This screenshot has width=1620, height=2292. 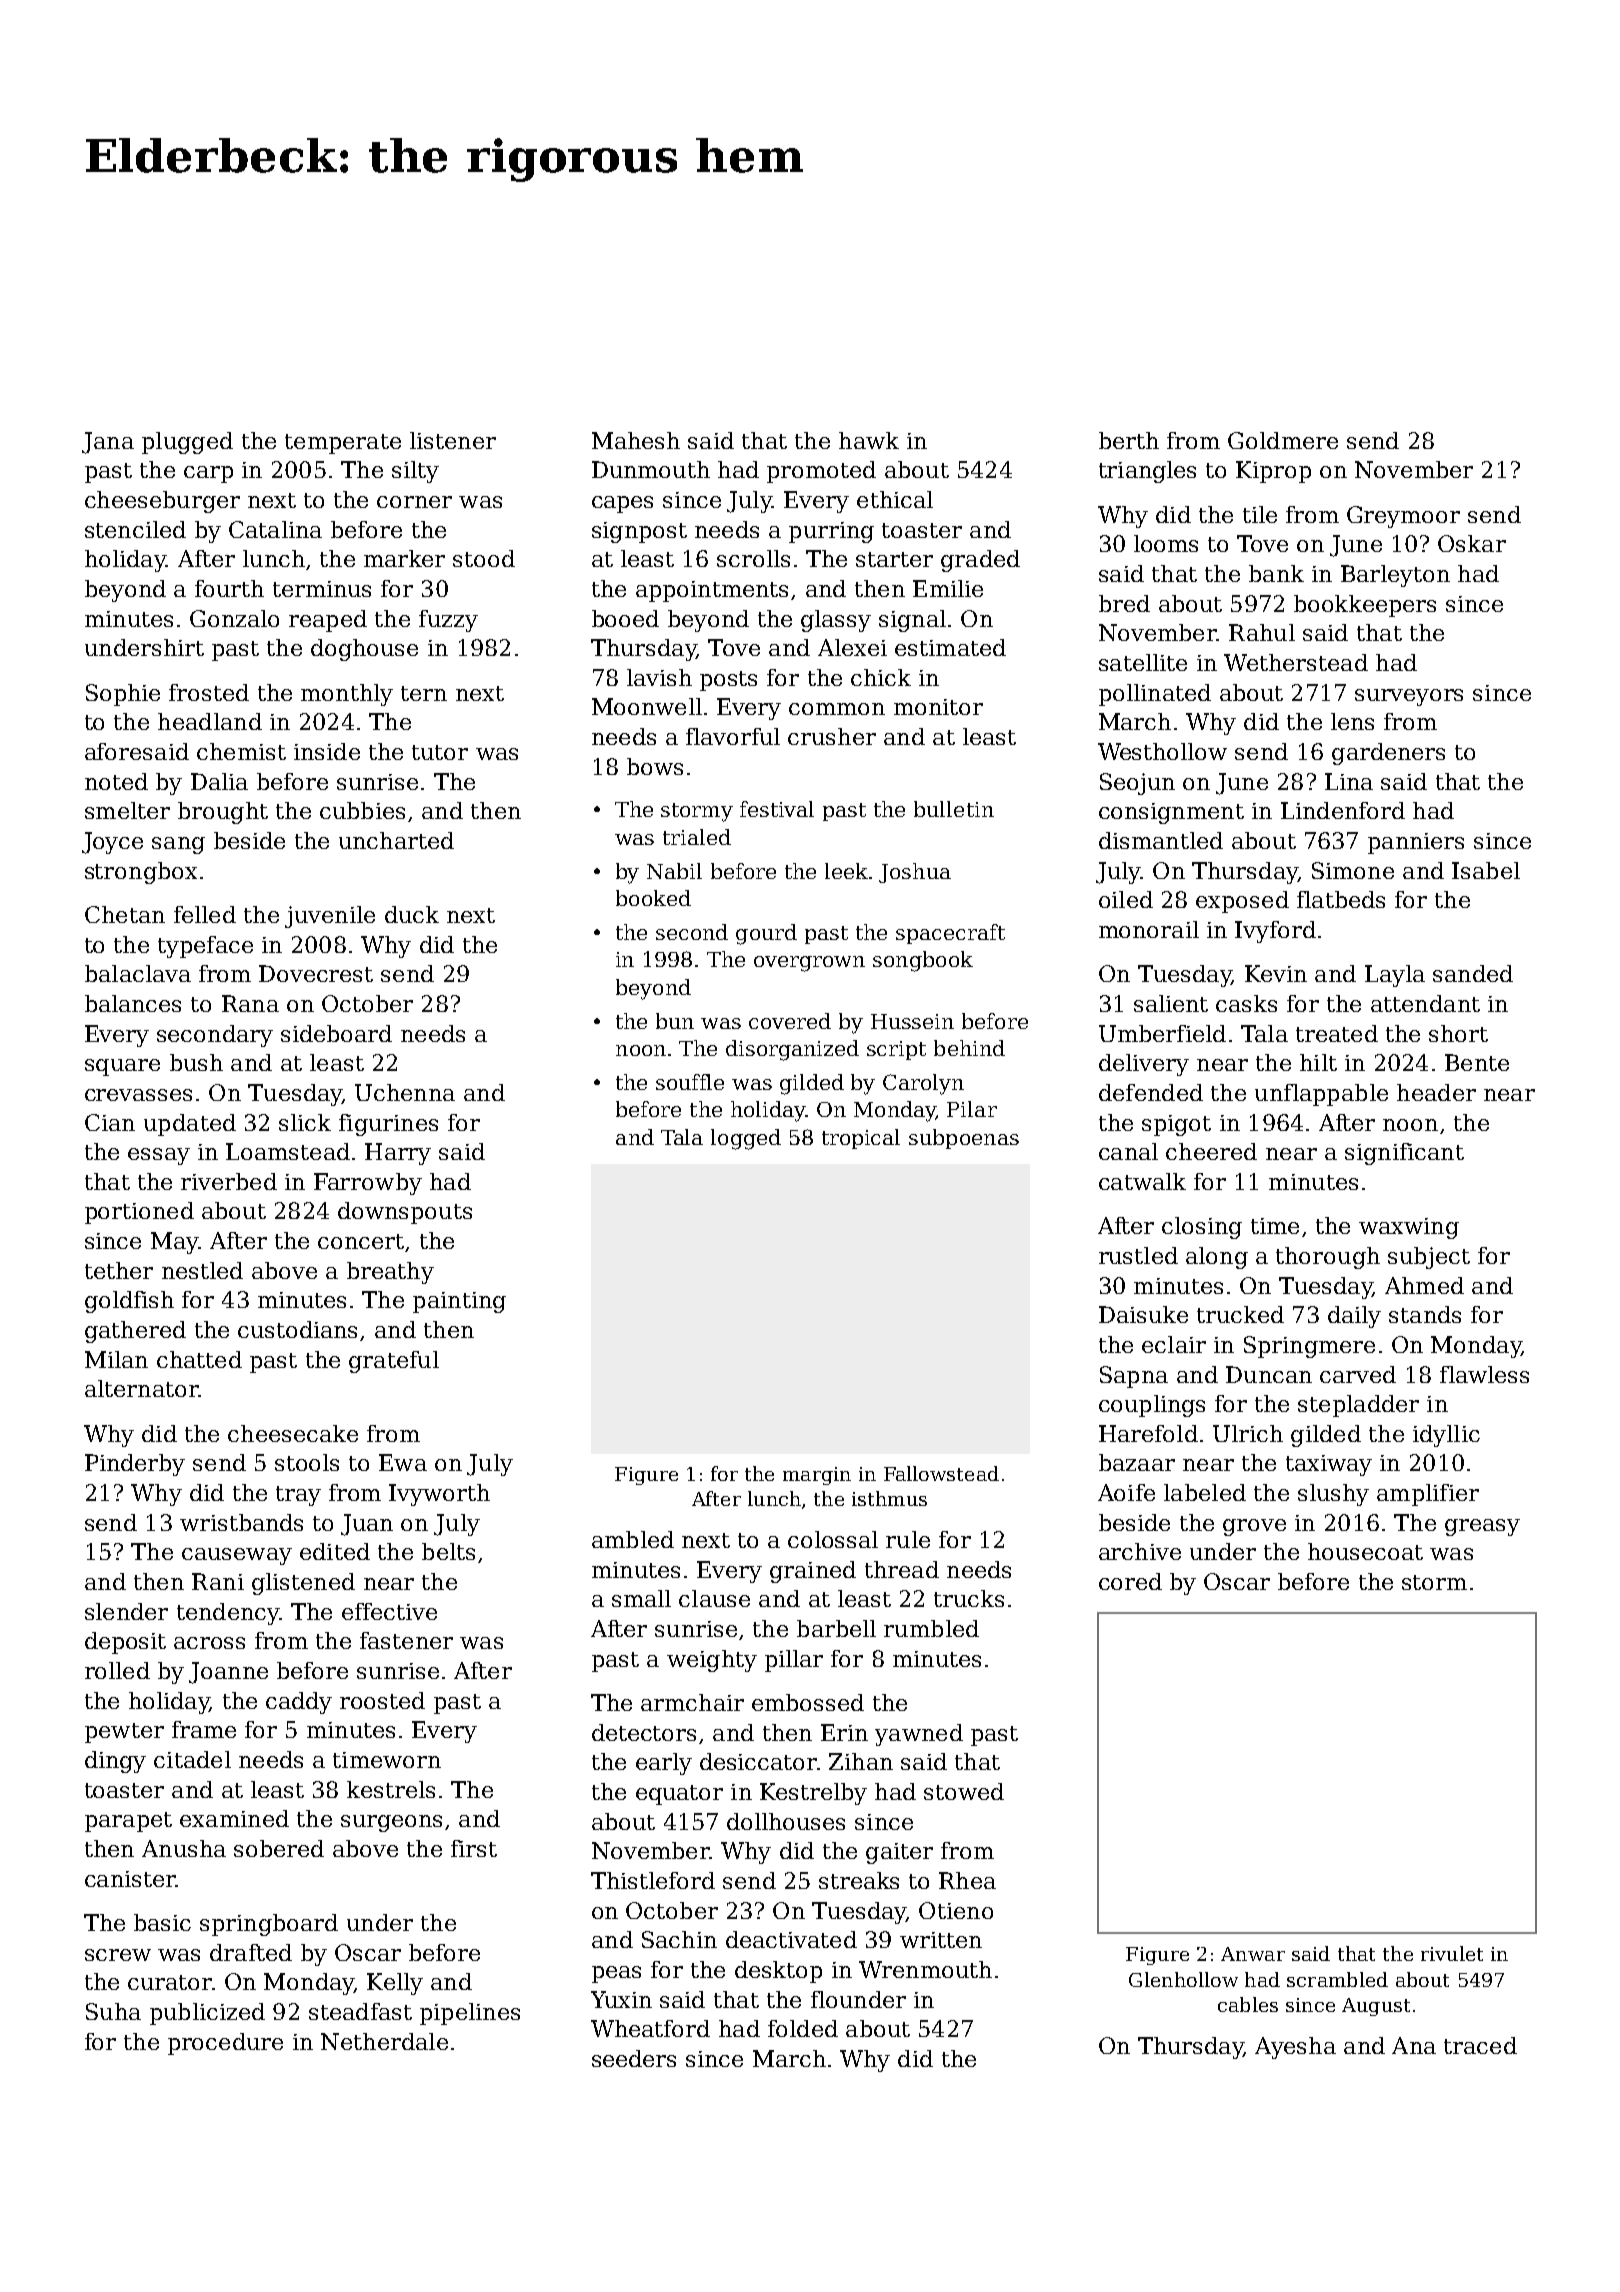 What do you see at coordinates (1365, 606) in the screenshot?
I see `bookkeepers` at bounding box center [1365, 606].
